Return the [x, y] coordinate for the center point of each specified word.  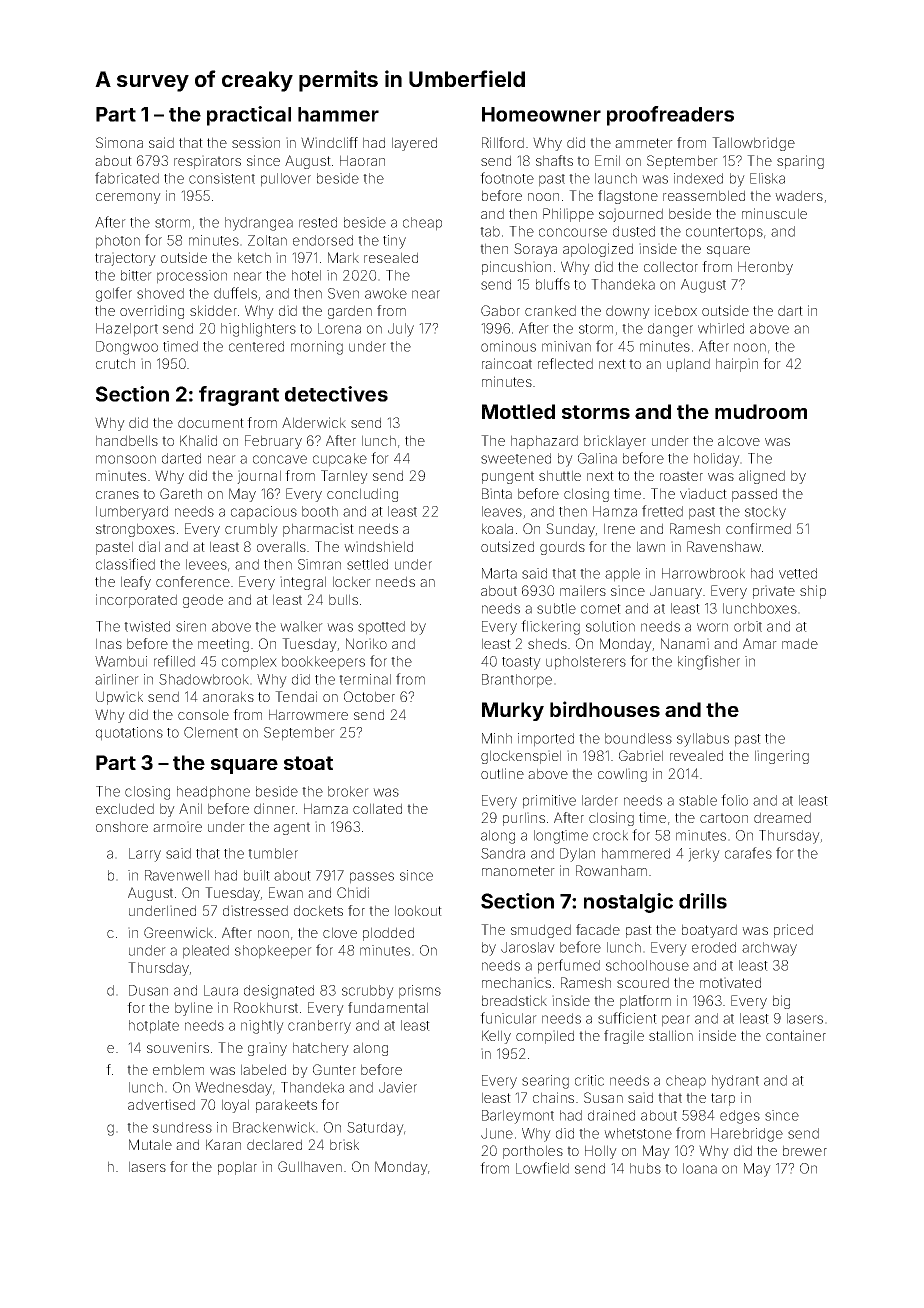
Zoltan [267, 240]
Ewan [286, 892]
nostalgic [628, 903]
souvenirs [178, 1047]
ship [813, 592]
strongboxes [135, 530]
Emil [607, 160]
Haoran [362, 160]
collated [377, 808]
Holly [601, 1152]
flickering [550, 627]
